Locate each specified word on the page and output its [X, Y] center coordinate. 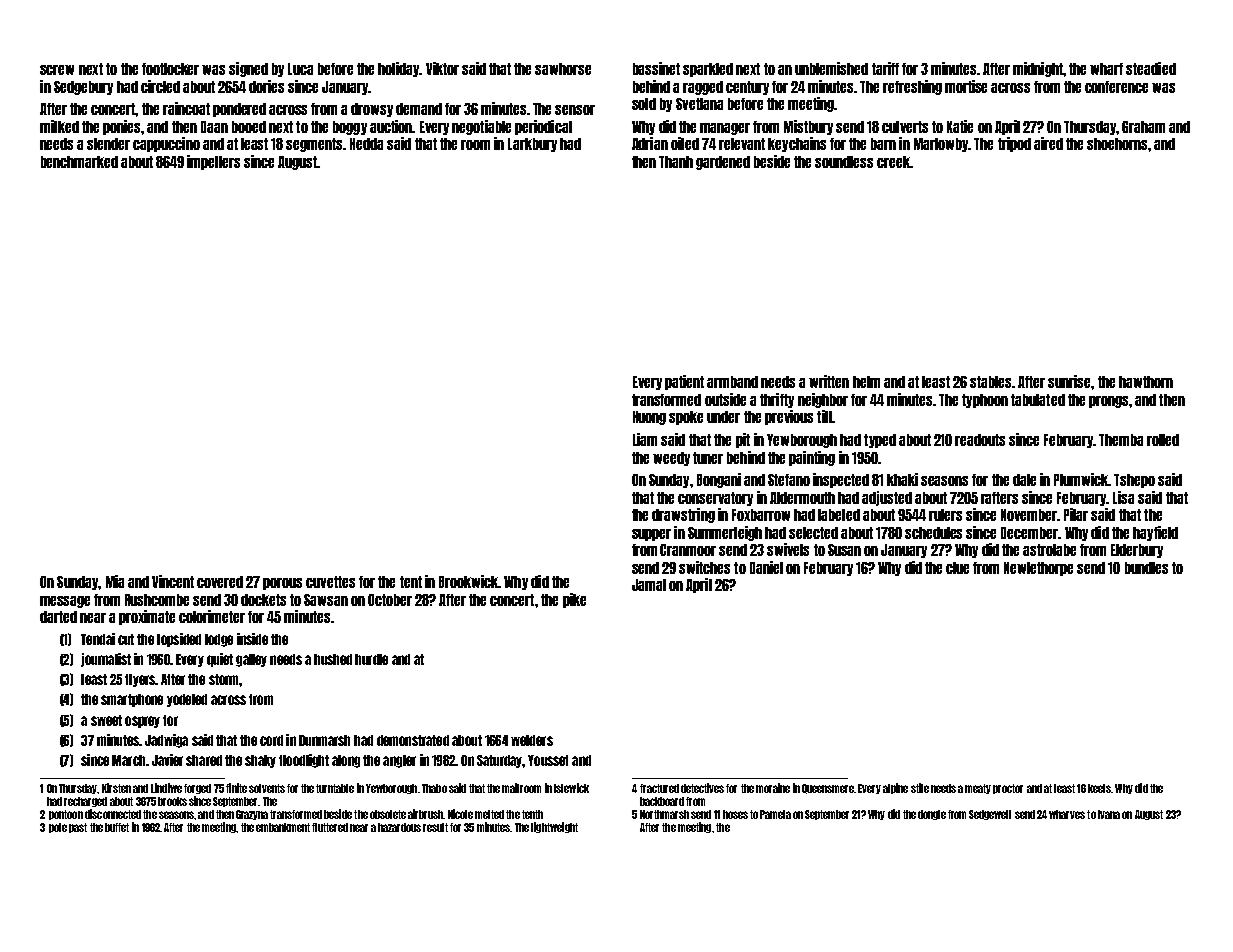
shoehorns [1117, 144]
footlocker [170, 69]
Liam [645, 439]
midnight [1038, 69]
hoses [735, 814]
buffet [117, 827]
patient [684, 382]
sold [644, 104]
